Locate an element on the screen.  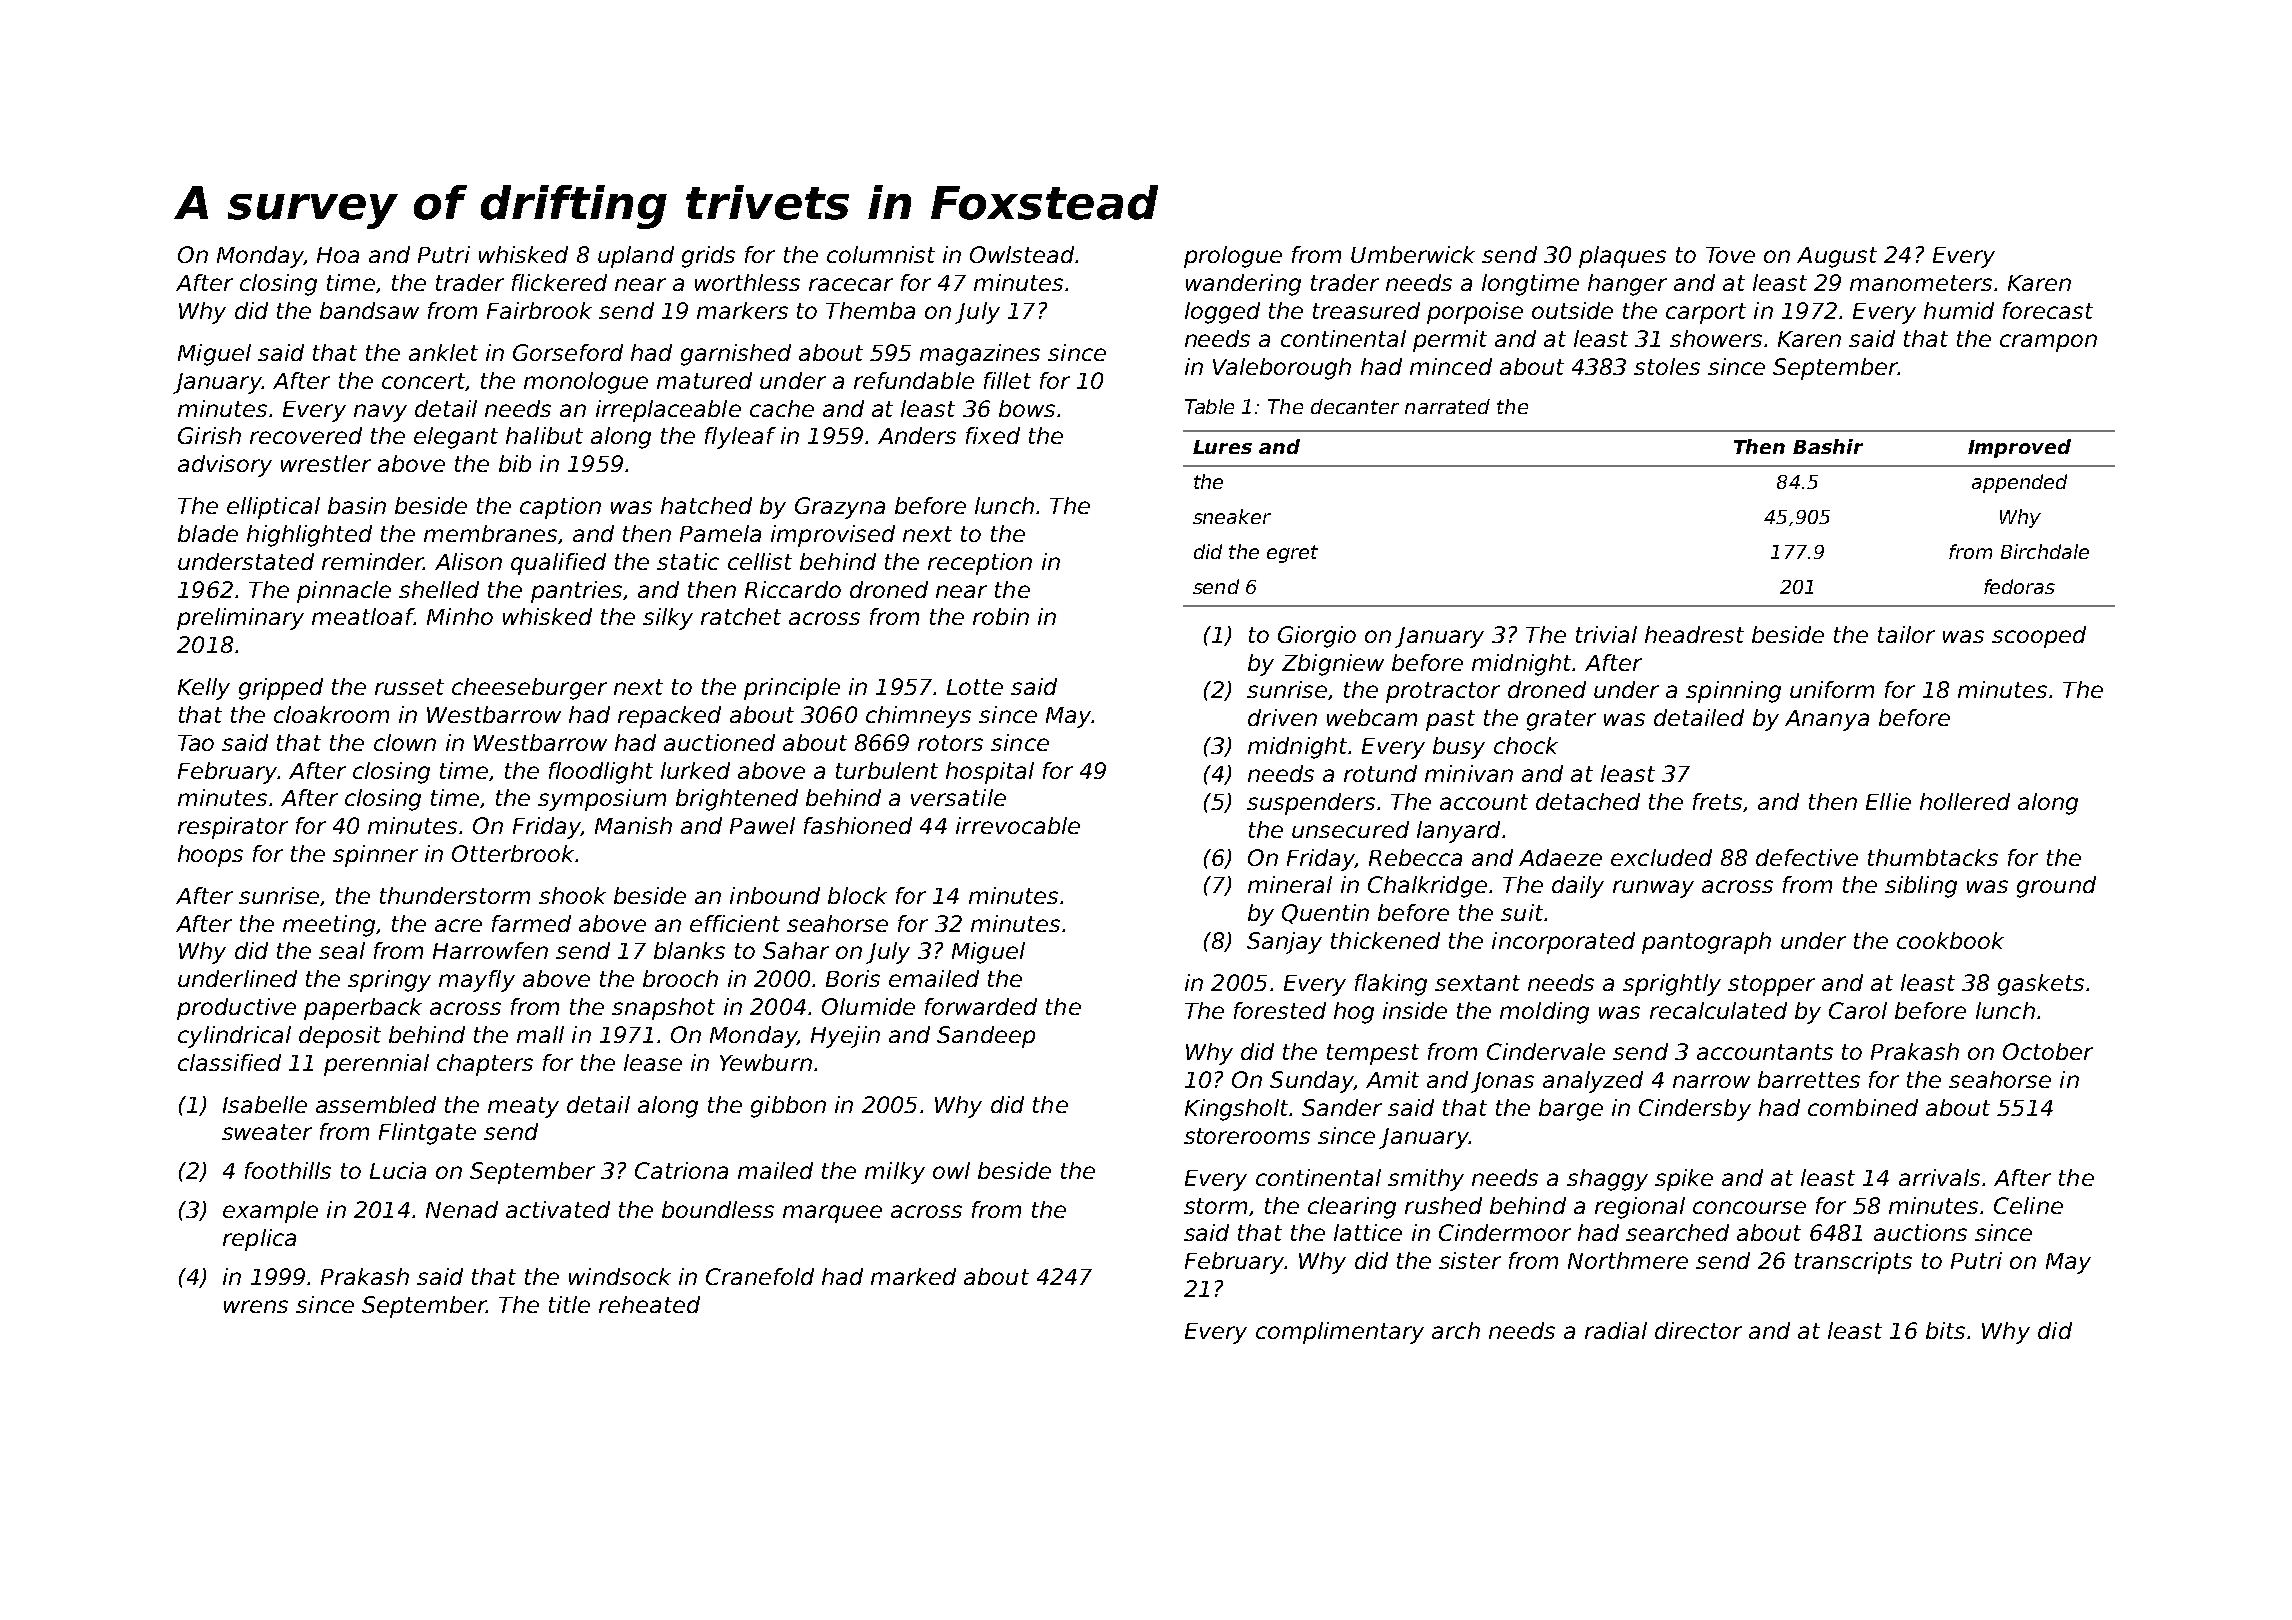
replica is located at coordinates (259, 1240).
